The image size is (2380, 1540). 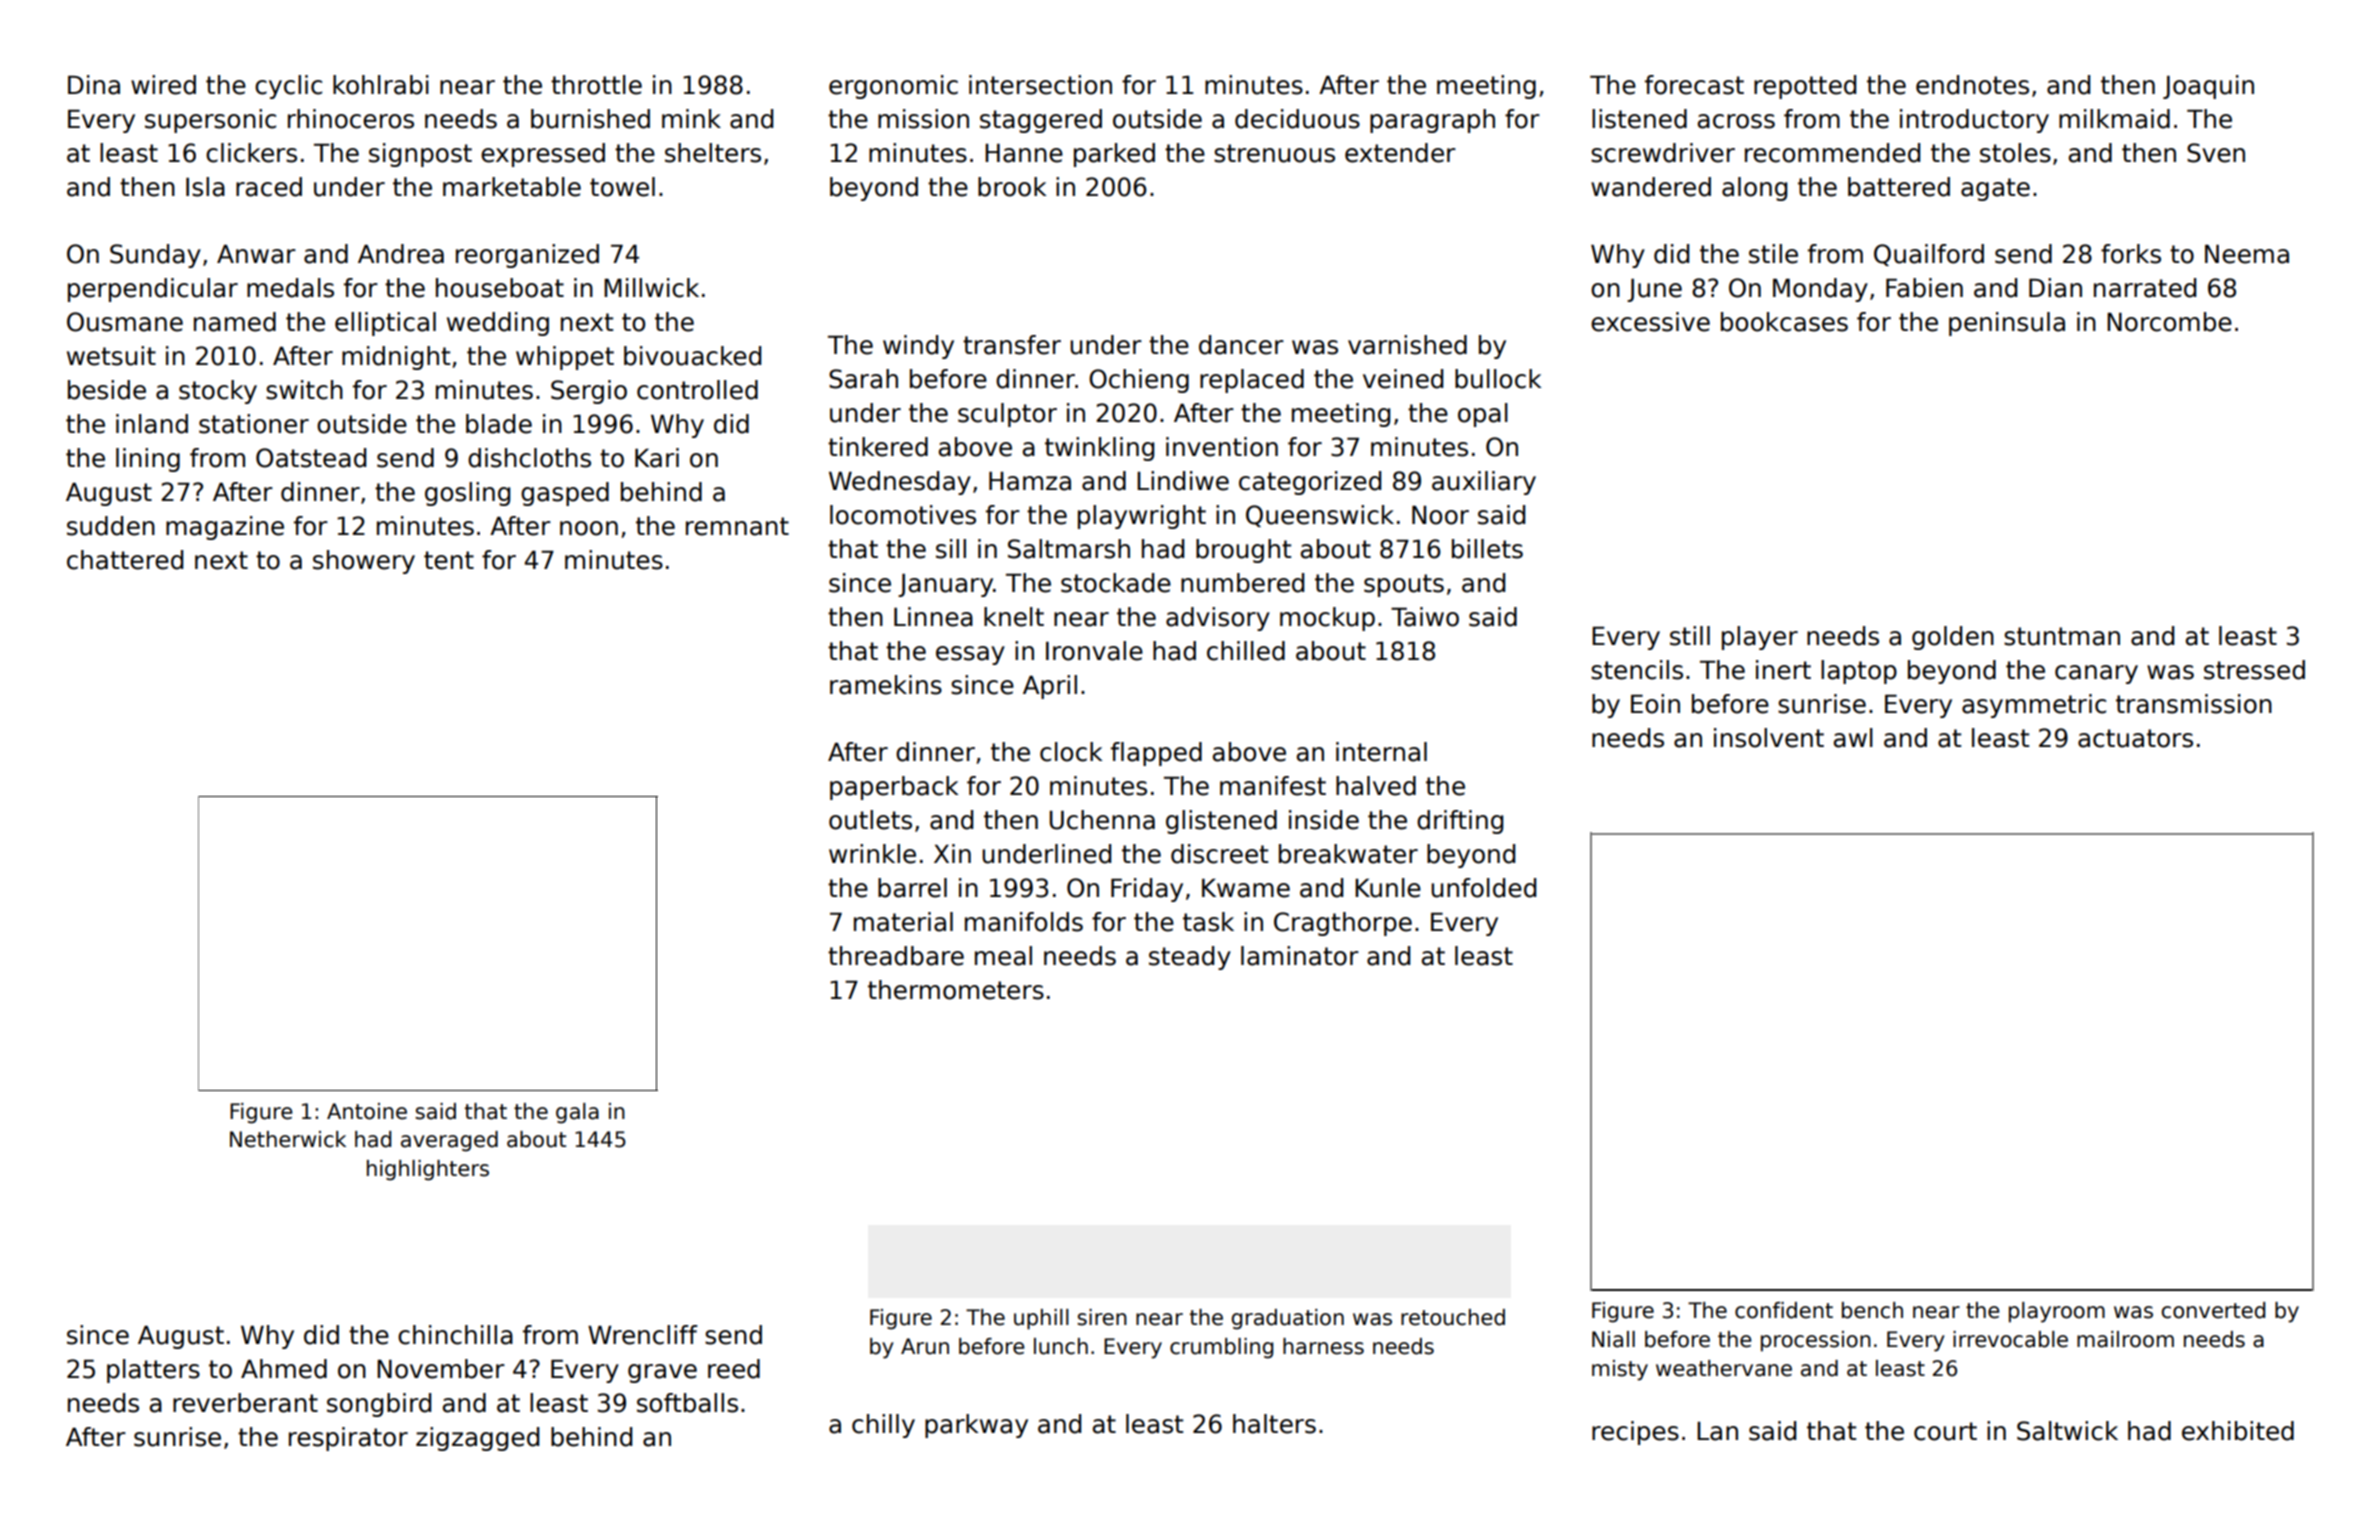 I want to click on Joaquin, so click(x=2208, y=87).
